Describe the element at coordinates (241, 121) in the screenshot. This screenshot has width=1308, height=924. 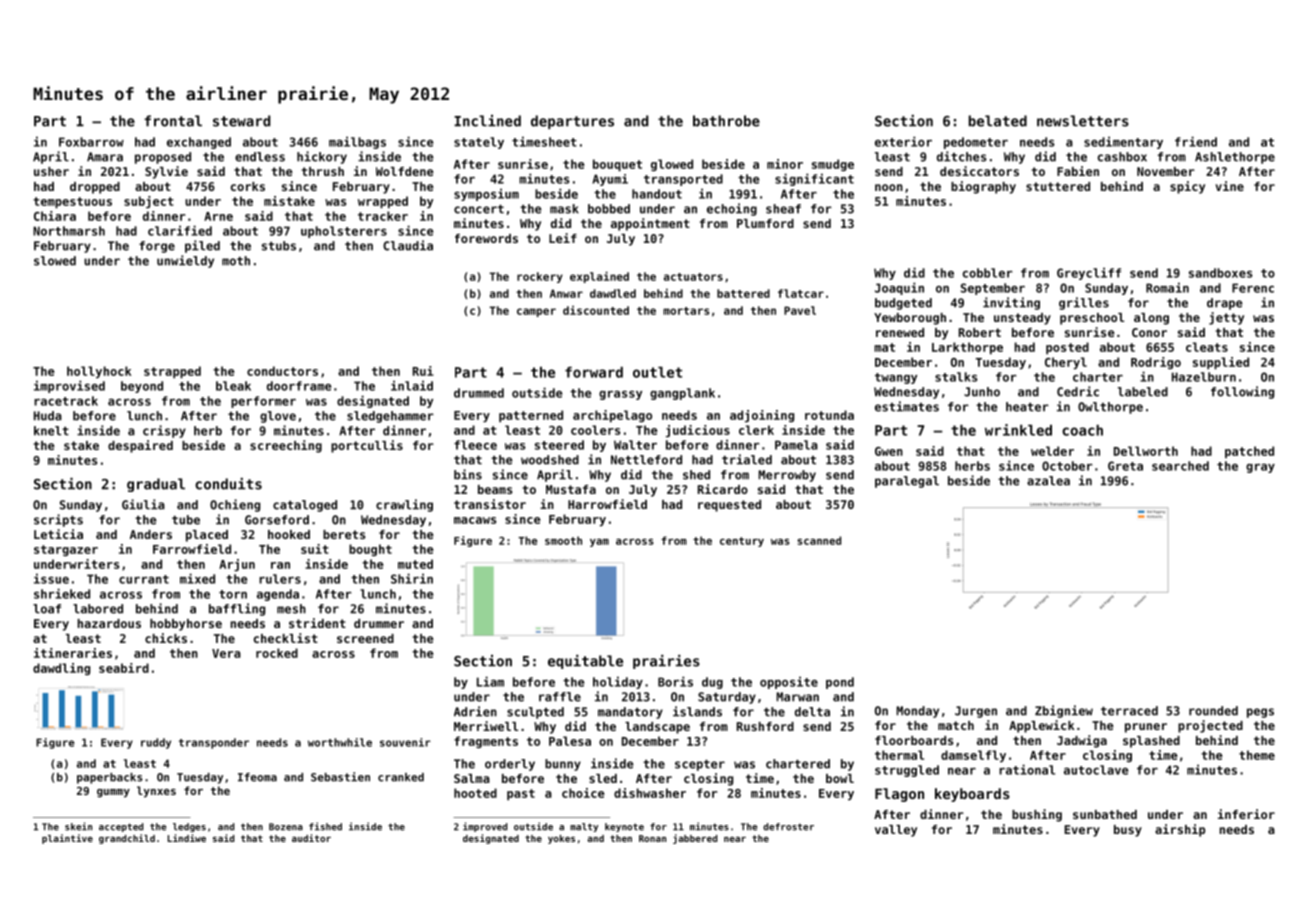
I see `steward` at that location.
